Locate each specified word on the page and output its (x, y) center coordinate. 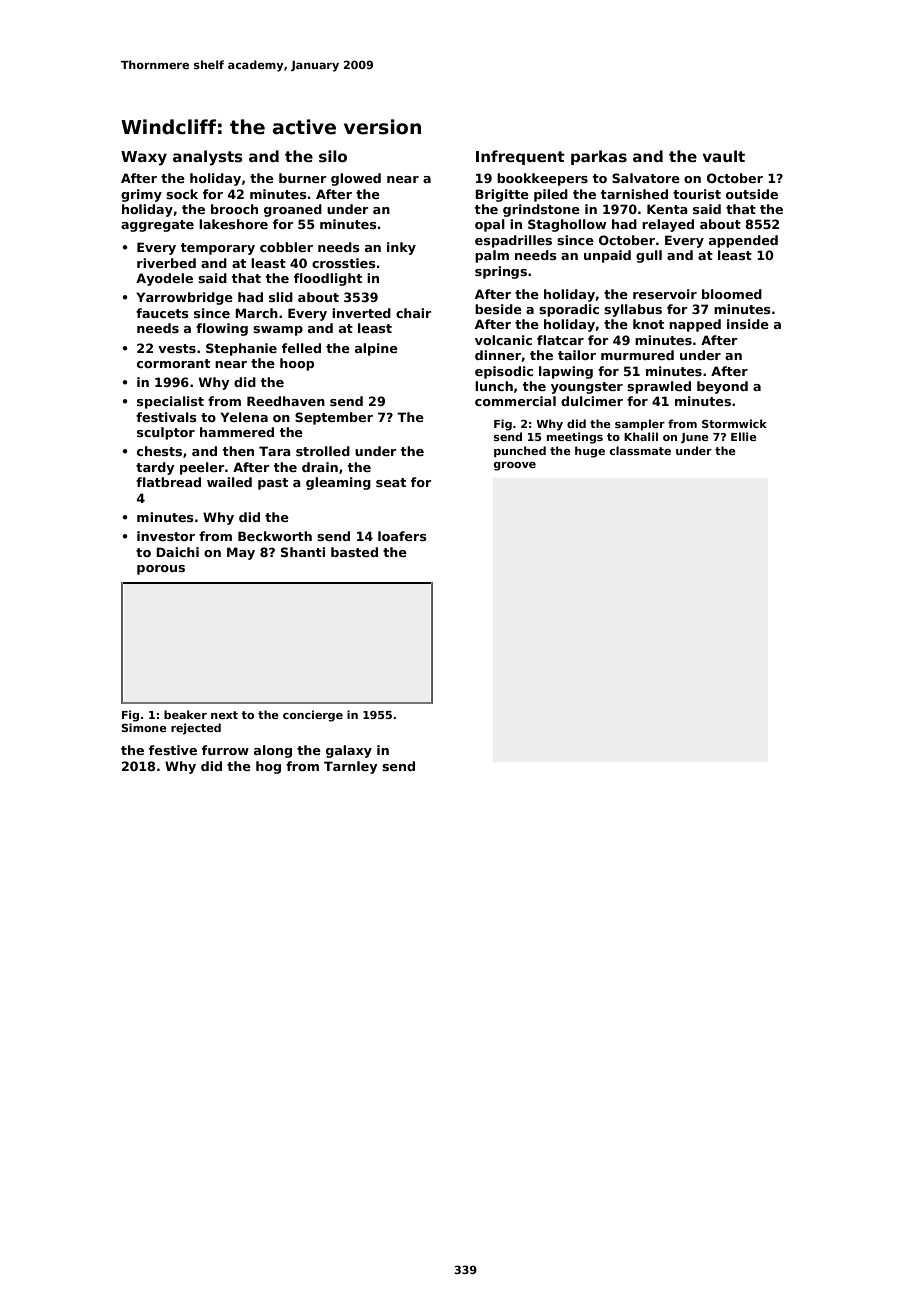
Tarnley (350, 767)
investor (166, 536)
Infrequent (520, 157)
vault (724, 156)
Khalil (641, 436)
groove (515, 466)
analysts (208, 158)
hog (268, 767)
